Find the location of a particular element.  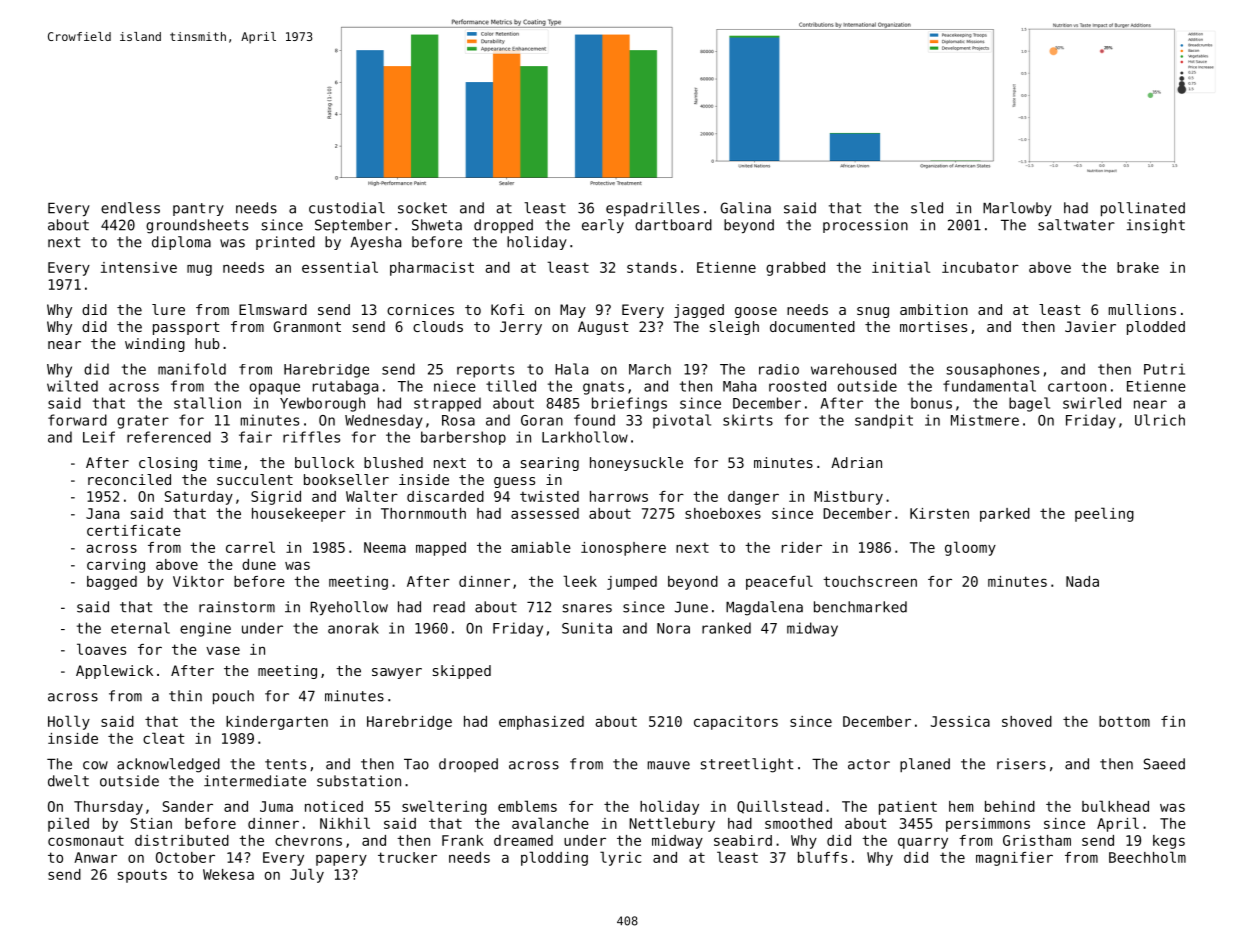

endless is located at coordinates (130, 208).
